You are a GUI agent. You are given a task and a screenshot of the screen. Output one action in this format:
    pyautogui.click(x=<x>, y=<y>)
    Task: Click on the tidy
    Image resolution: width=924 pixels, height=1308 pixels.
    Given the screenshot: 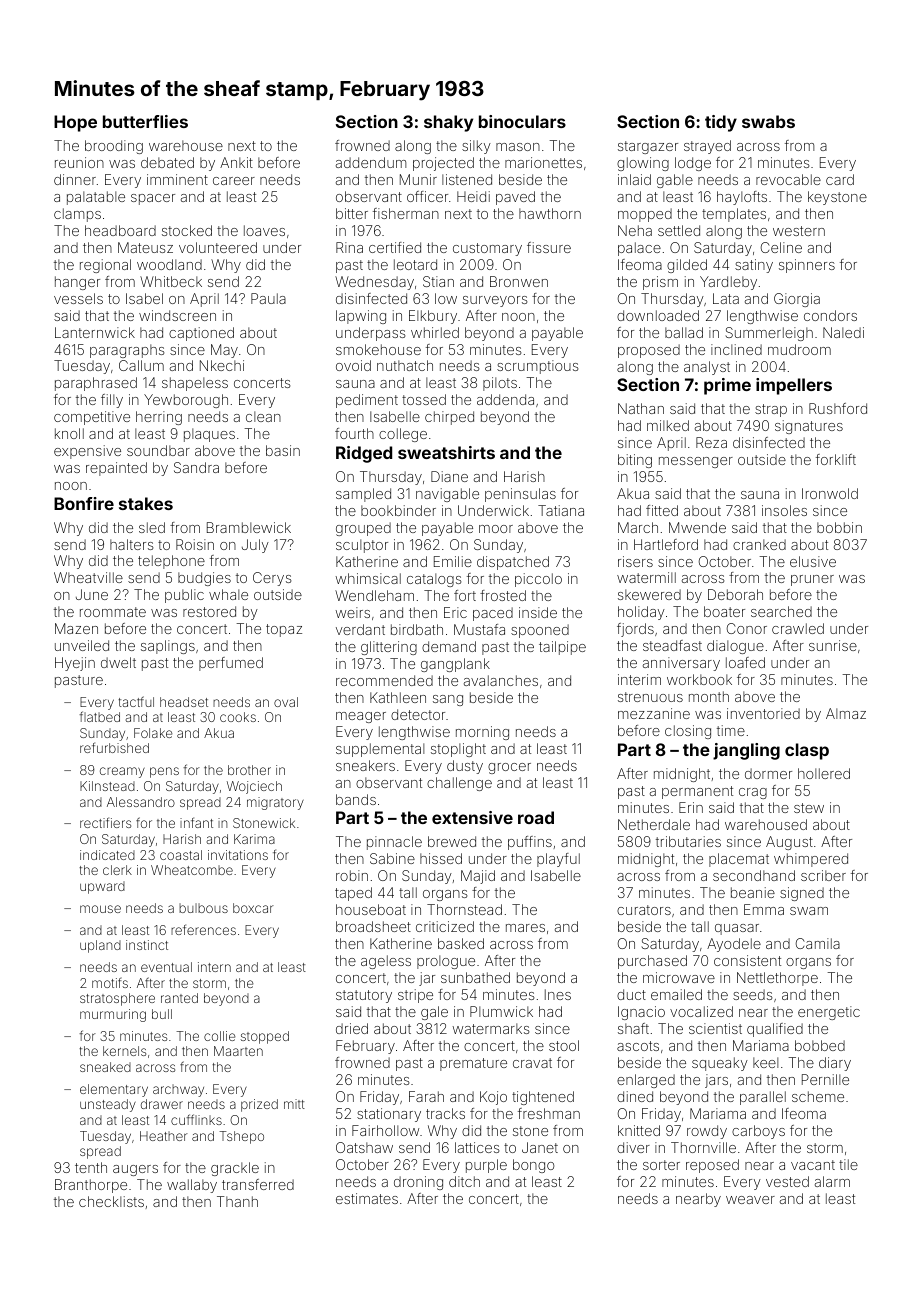 What is the action you would take?
    pyautogui.click(x=721, y=123)
